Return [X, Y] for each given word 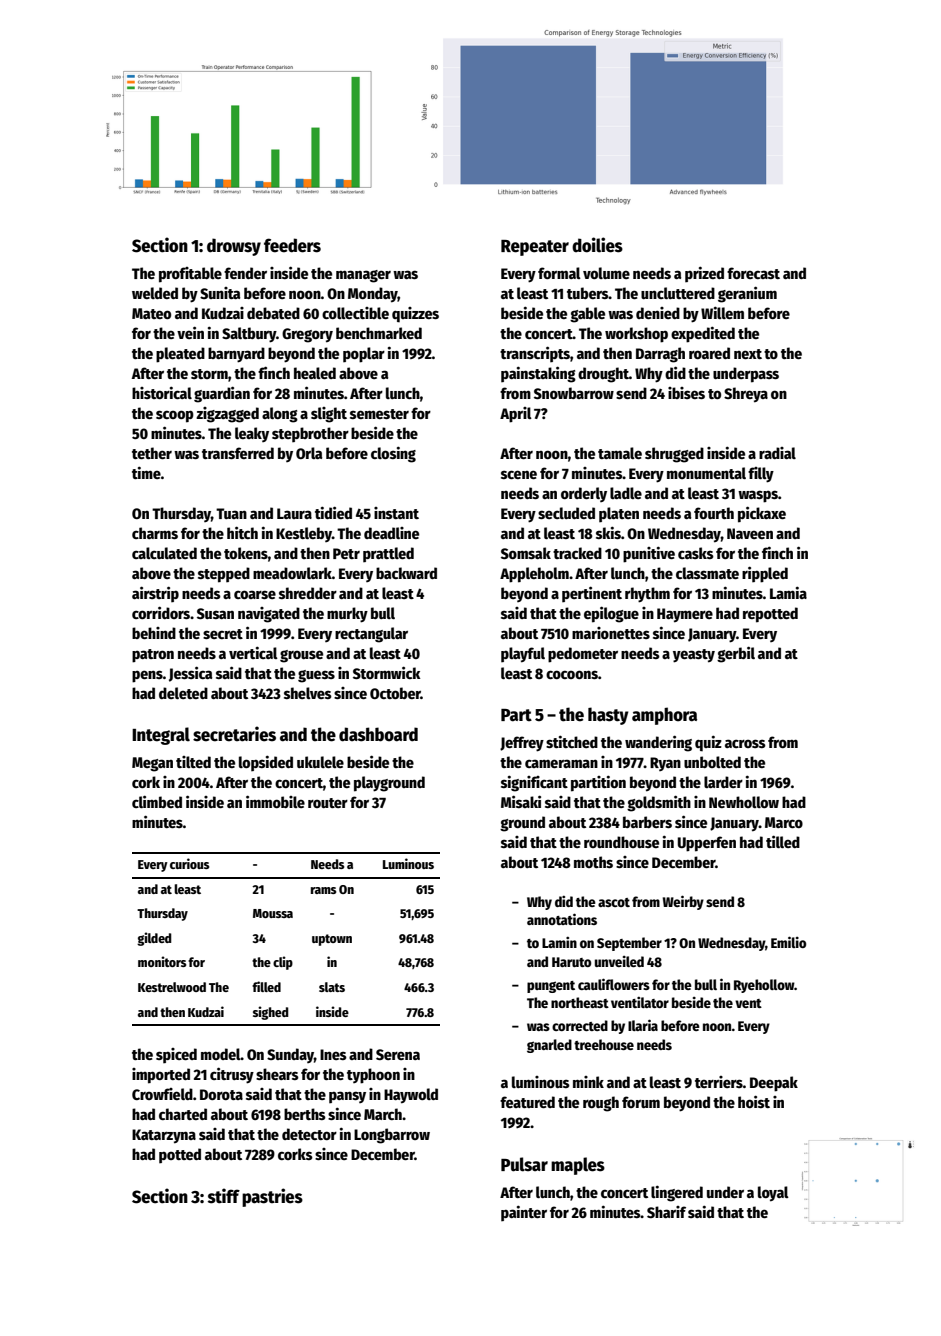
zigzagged [227, 415]
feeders [292, 245]
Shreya [746, 395]
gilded [154, 939]
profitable [190, 275]
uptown [332, 940]
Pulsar [524, 1164]
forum [641, 1102]
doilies [597, 245]
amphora [664, 716]
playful [523, 655]
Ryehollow [764, 986]
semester [379, 414]
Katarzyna [164, 1136]
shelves [308, 693]
